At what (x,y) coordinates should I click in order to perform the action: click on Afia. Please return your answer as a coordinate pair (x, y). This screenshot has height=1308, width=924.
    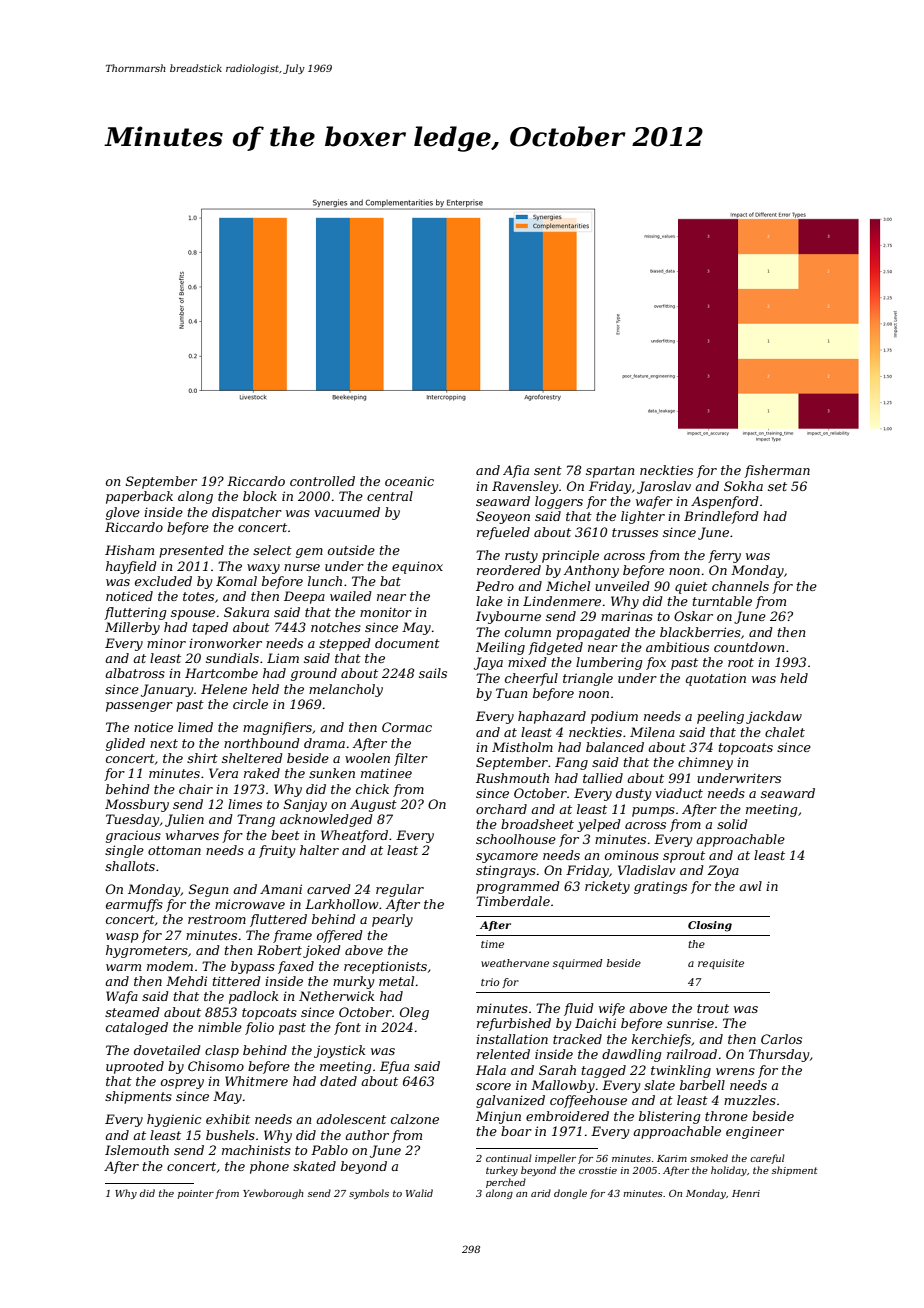
    Looking at the image, I should click on (516, 471).
